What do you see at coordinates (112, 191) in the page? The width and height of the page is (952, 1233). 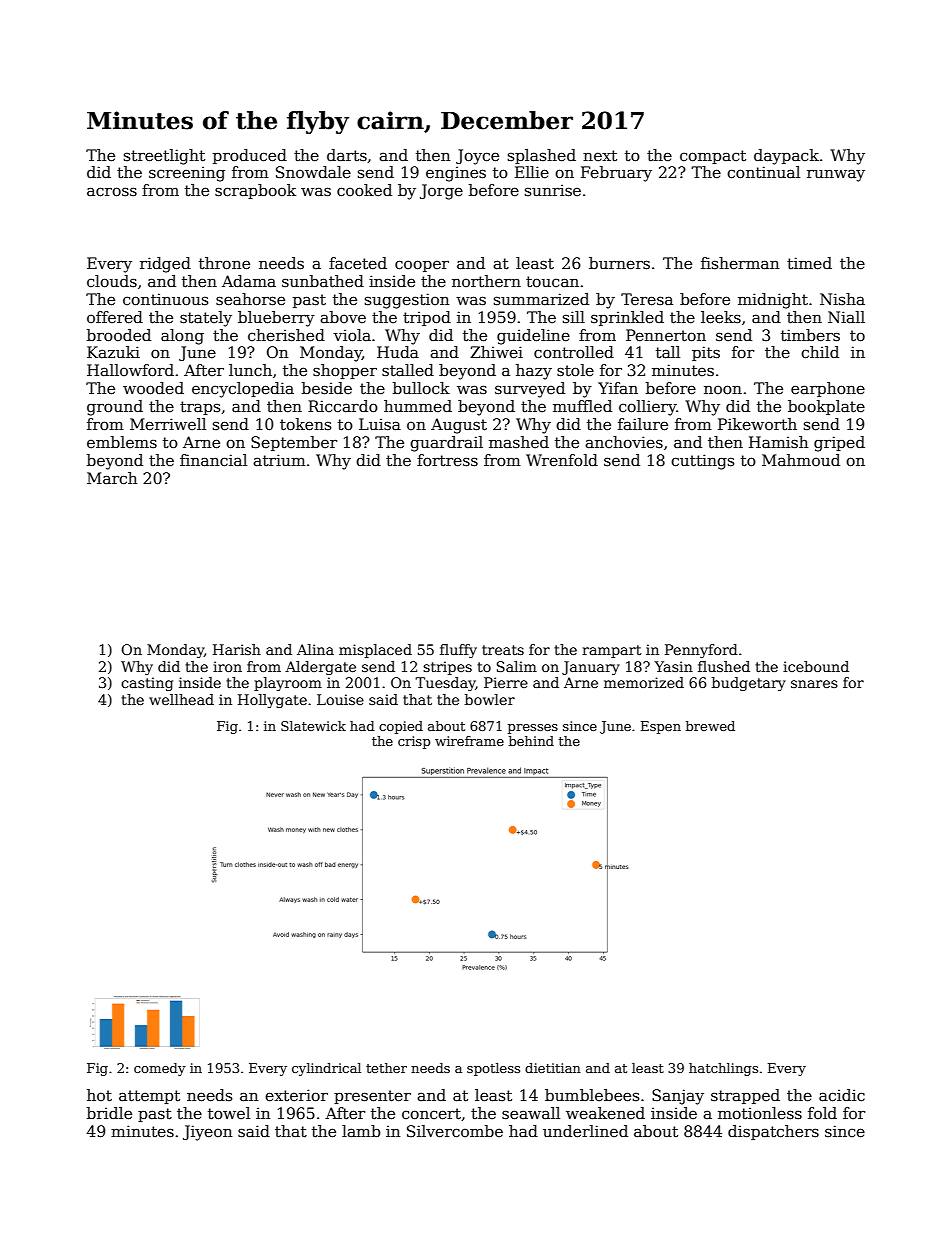 I see `across` at bounding box center [112, 191].
